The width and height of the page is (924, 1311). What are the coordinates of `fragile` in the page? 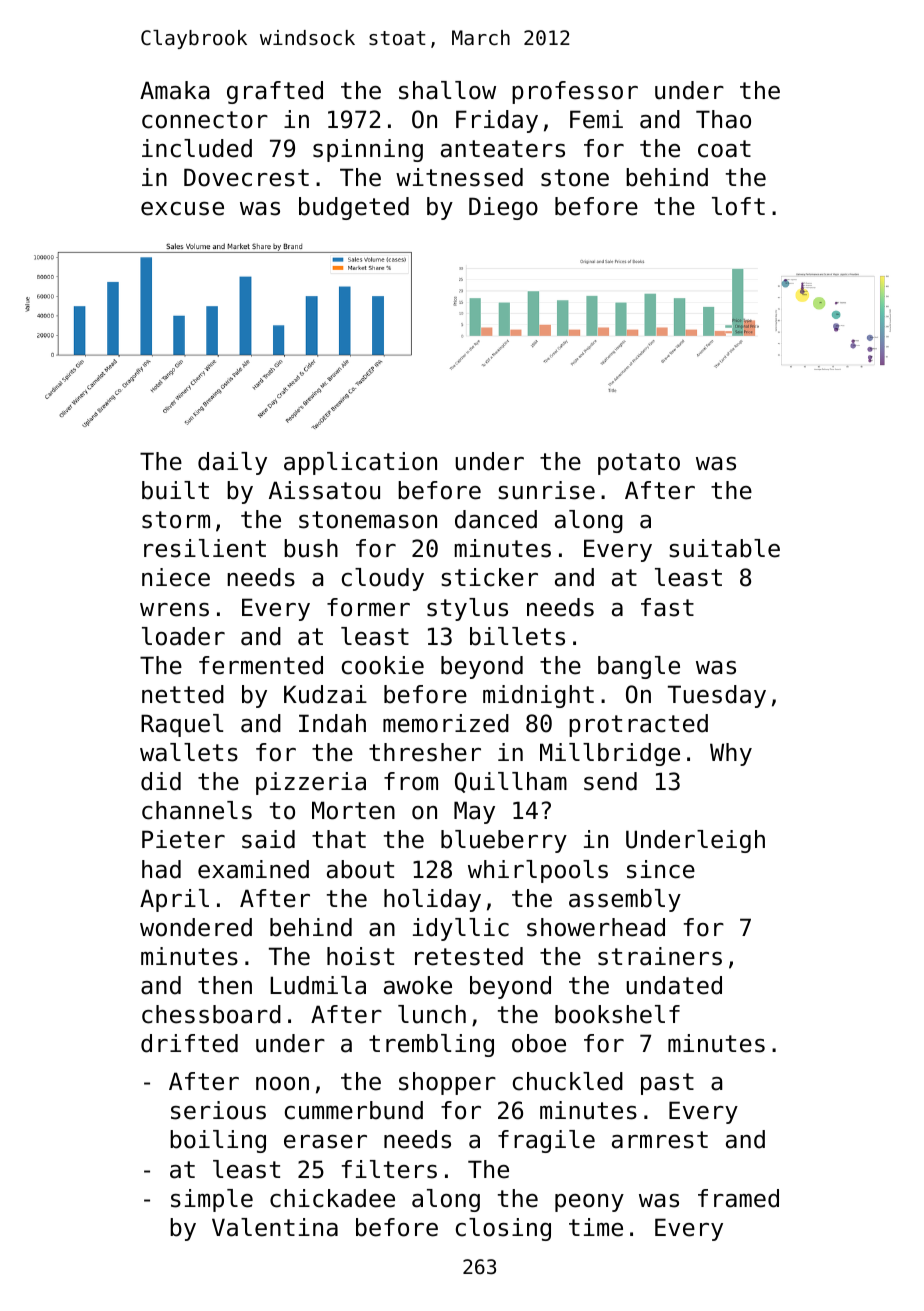 It's located at (546, 1141).
